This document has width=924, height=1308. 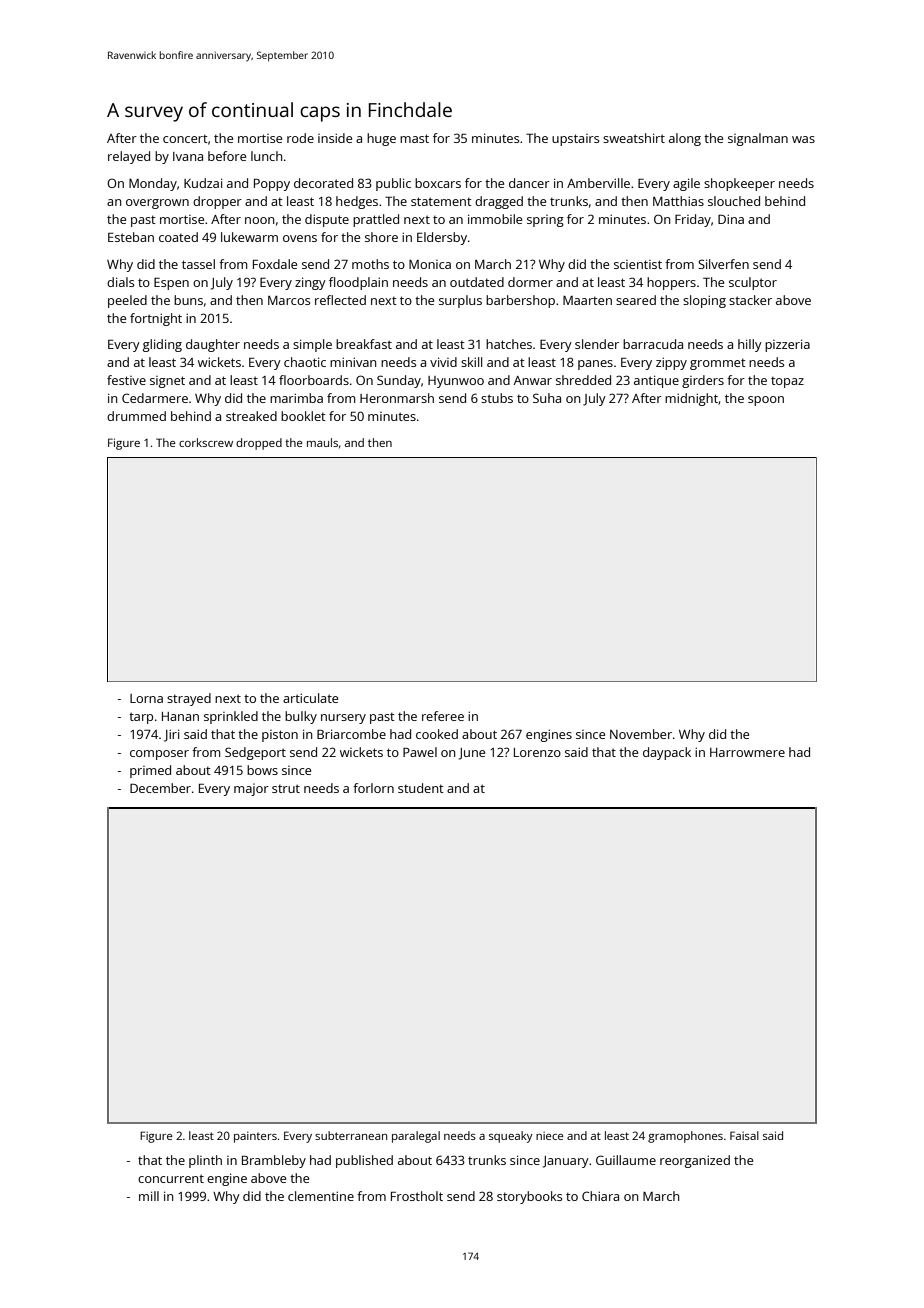 What do you see at coordinates (417, 1196) in the document?
I see `Frostholt` at bounding box center [417, 1196].
